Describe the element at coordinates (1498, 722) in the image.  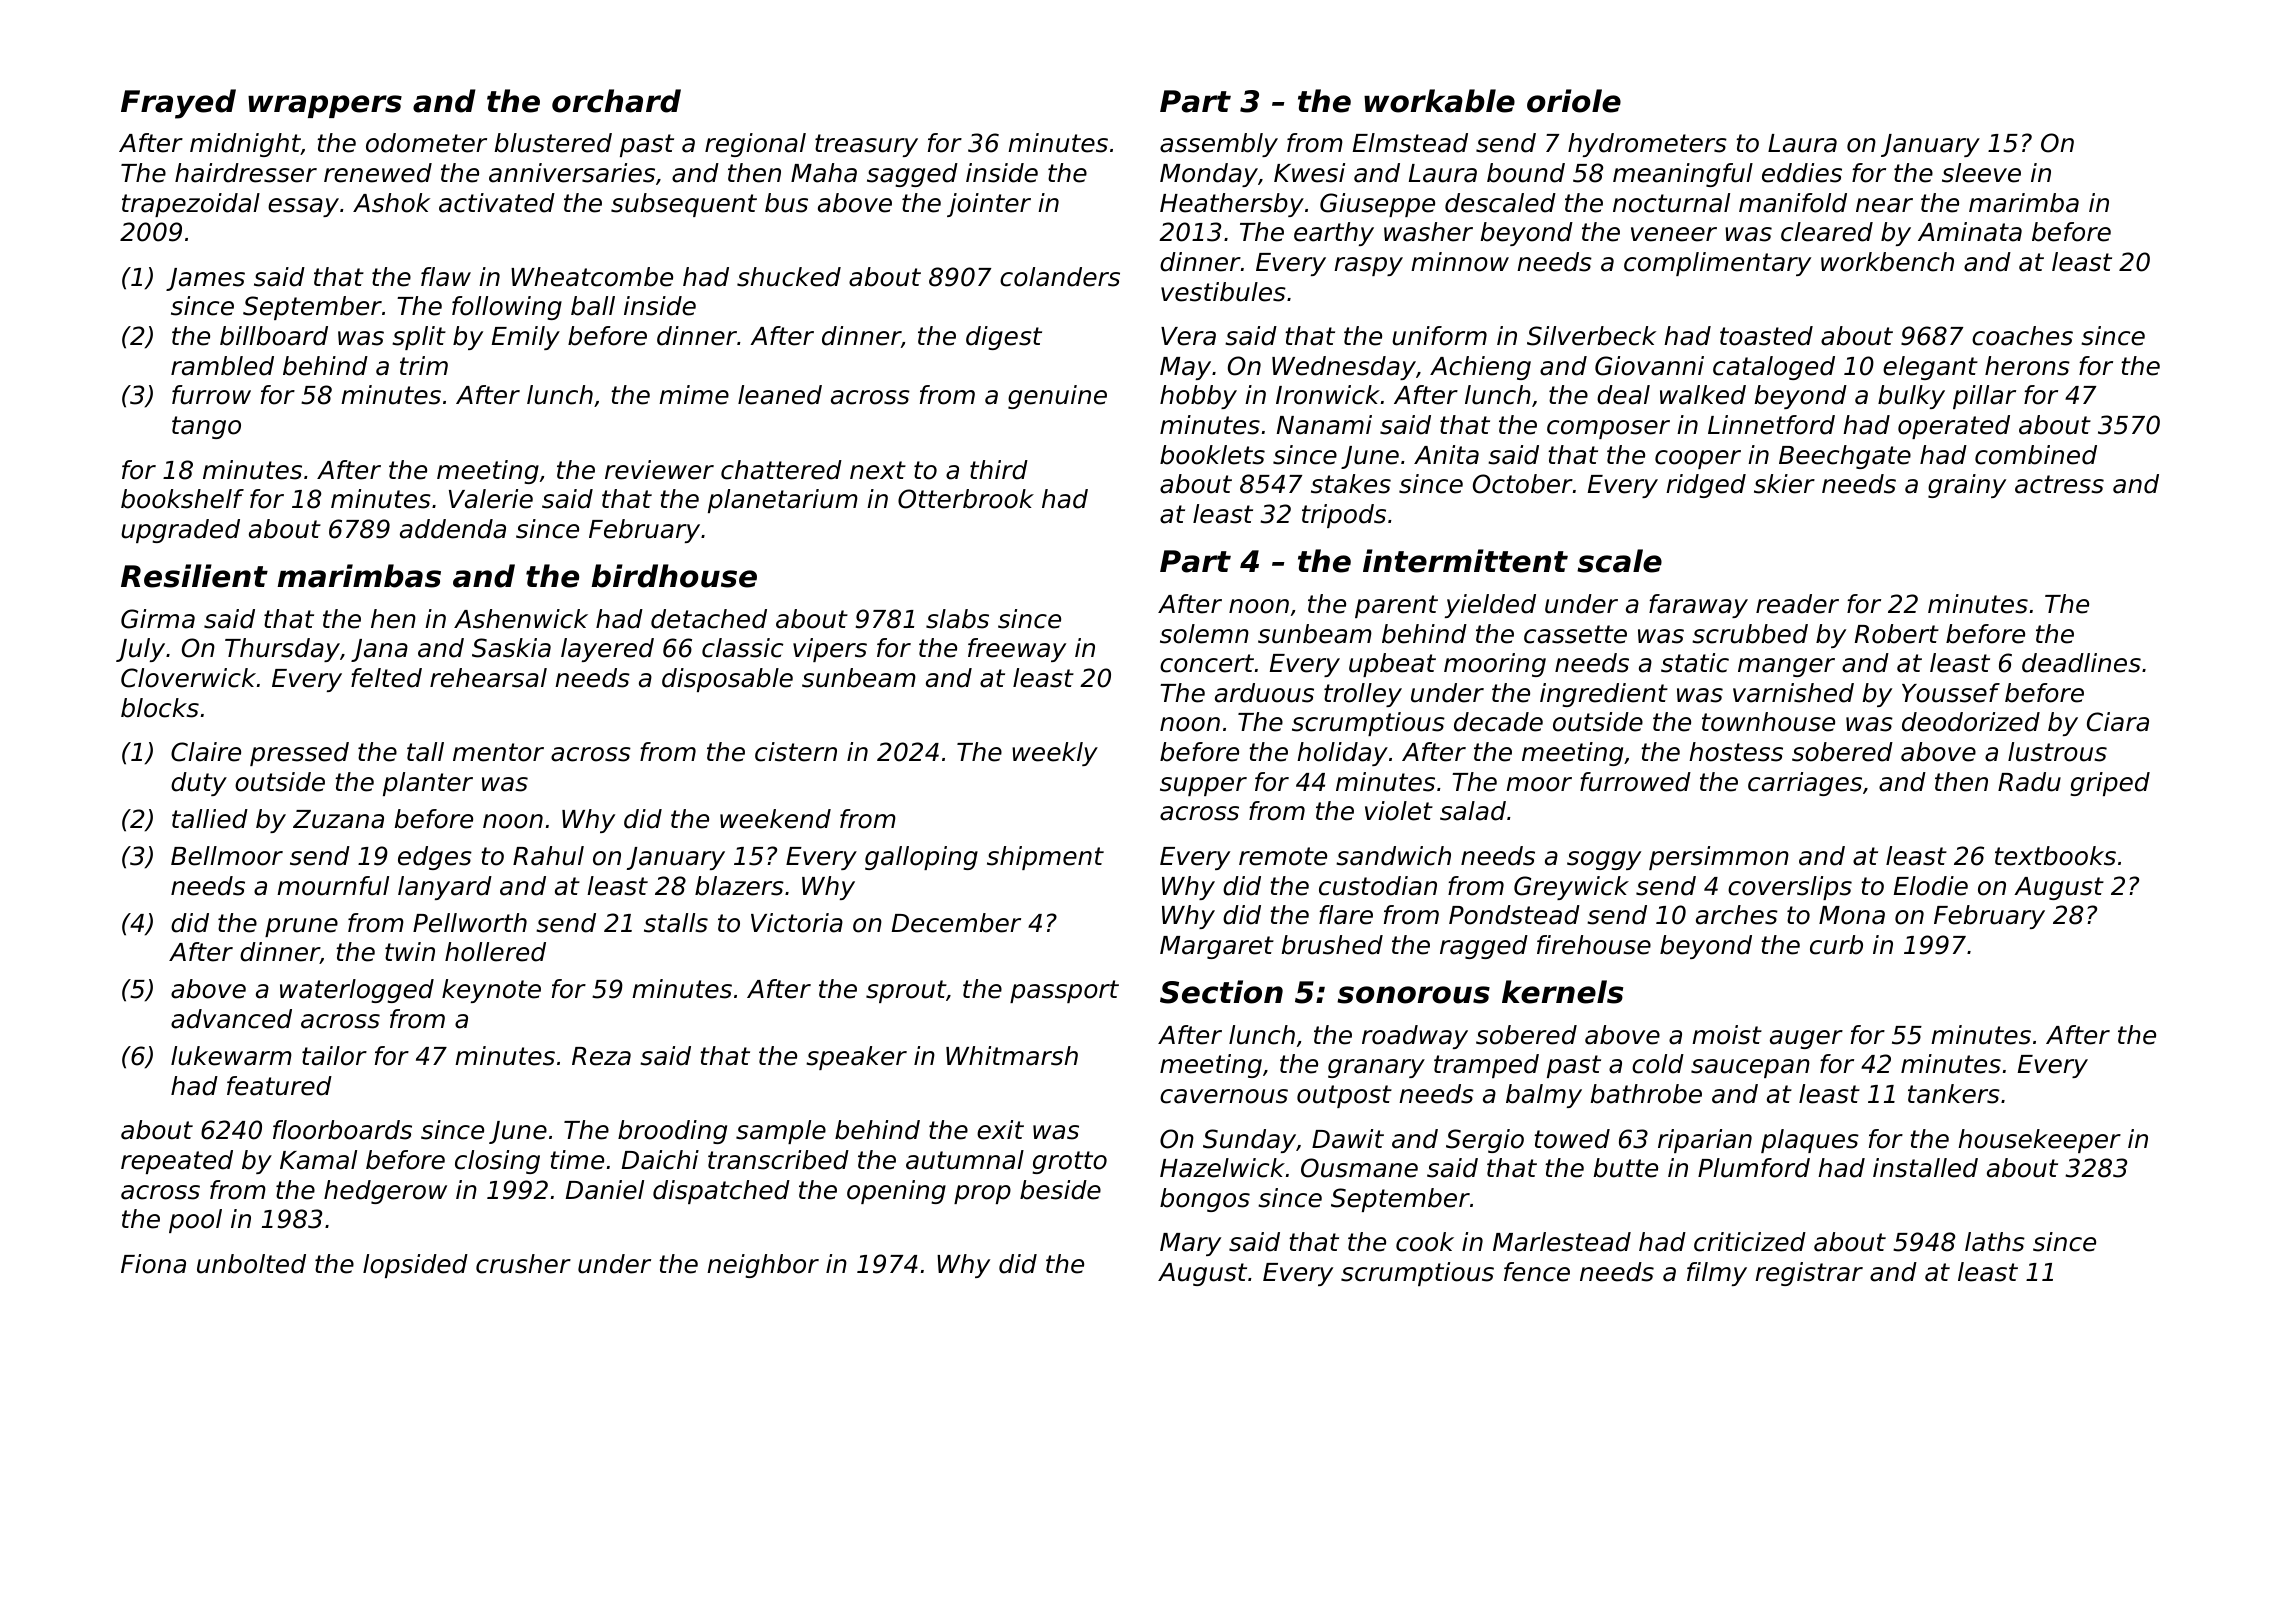
I see `decade` at that location.
